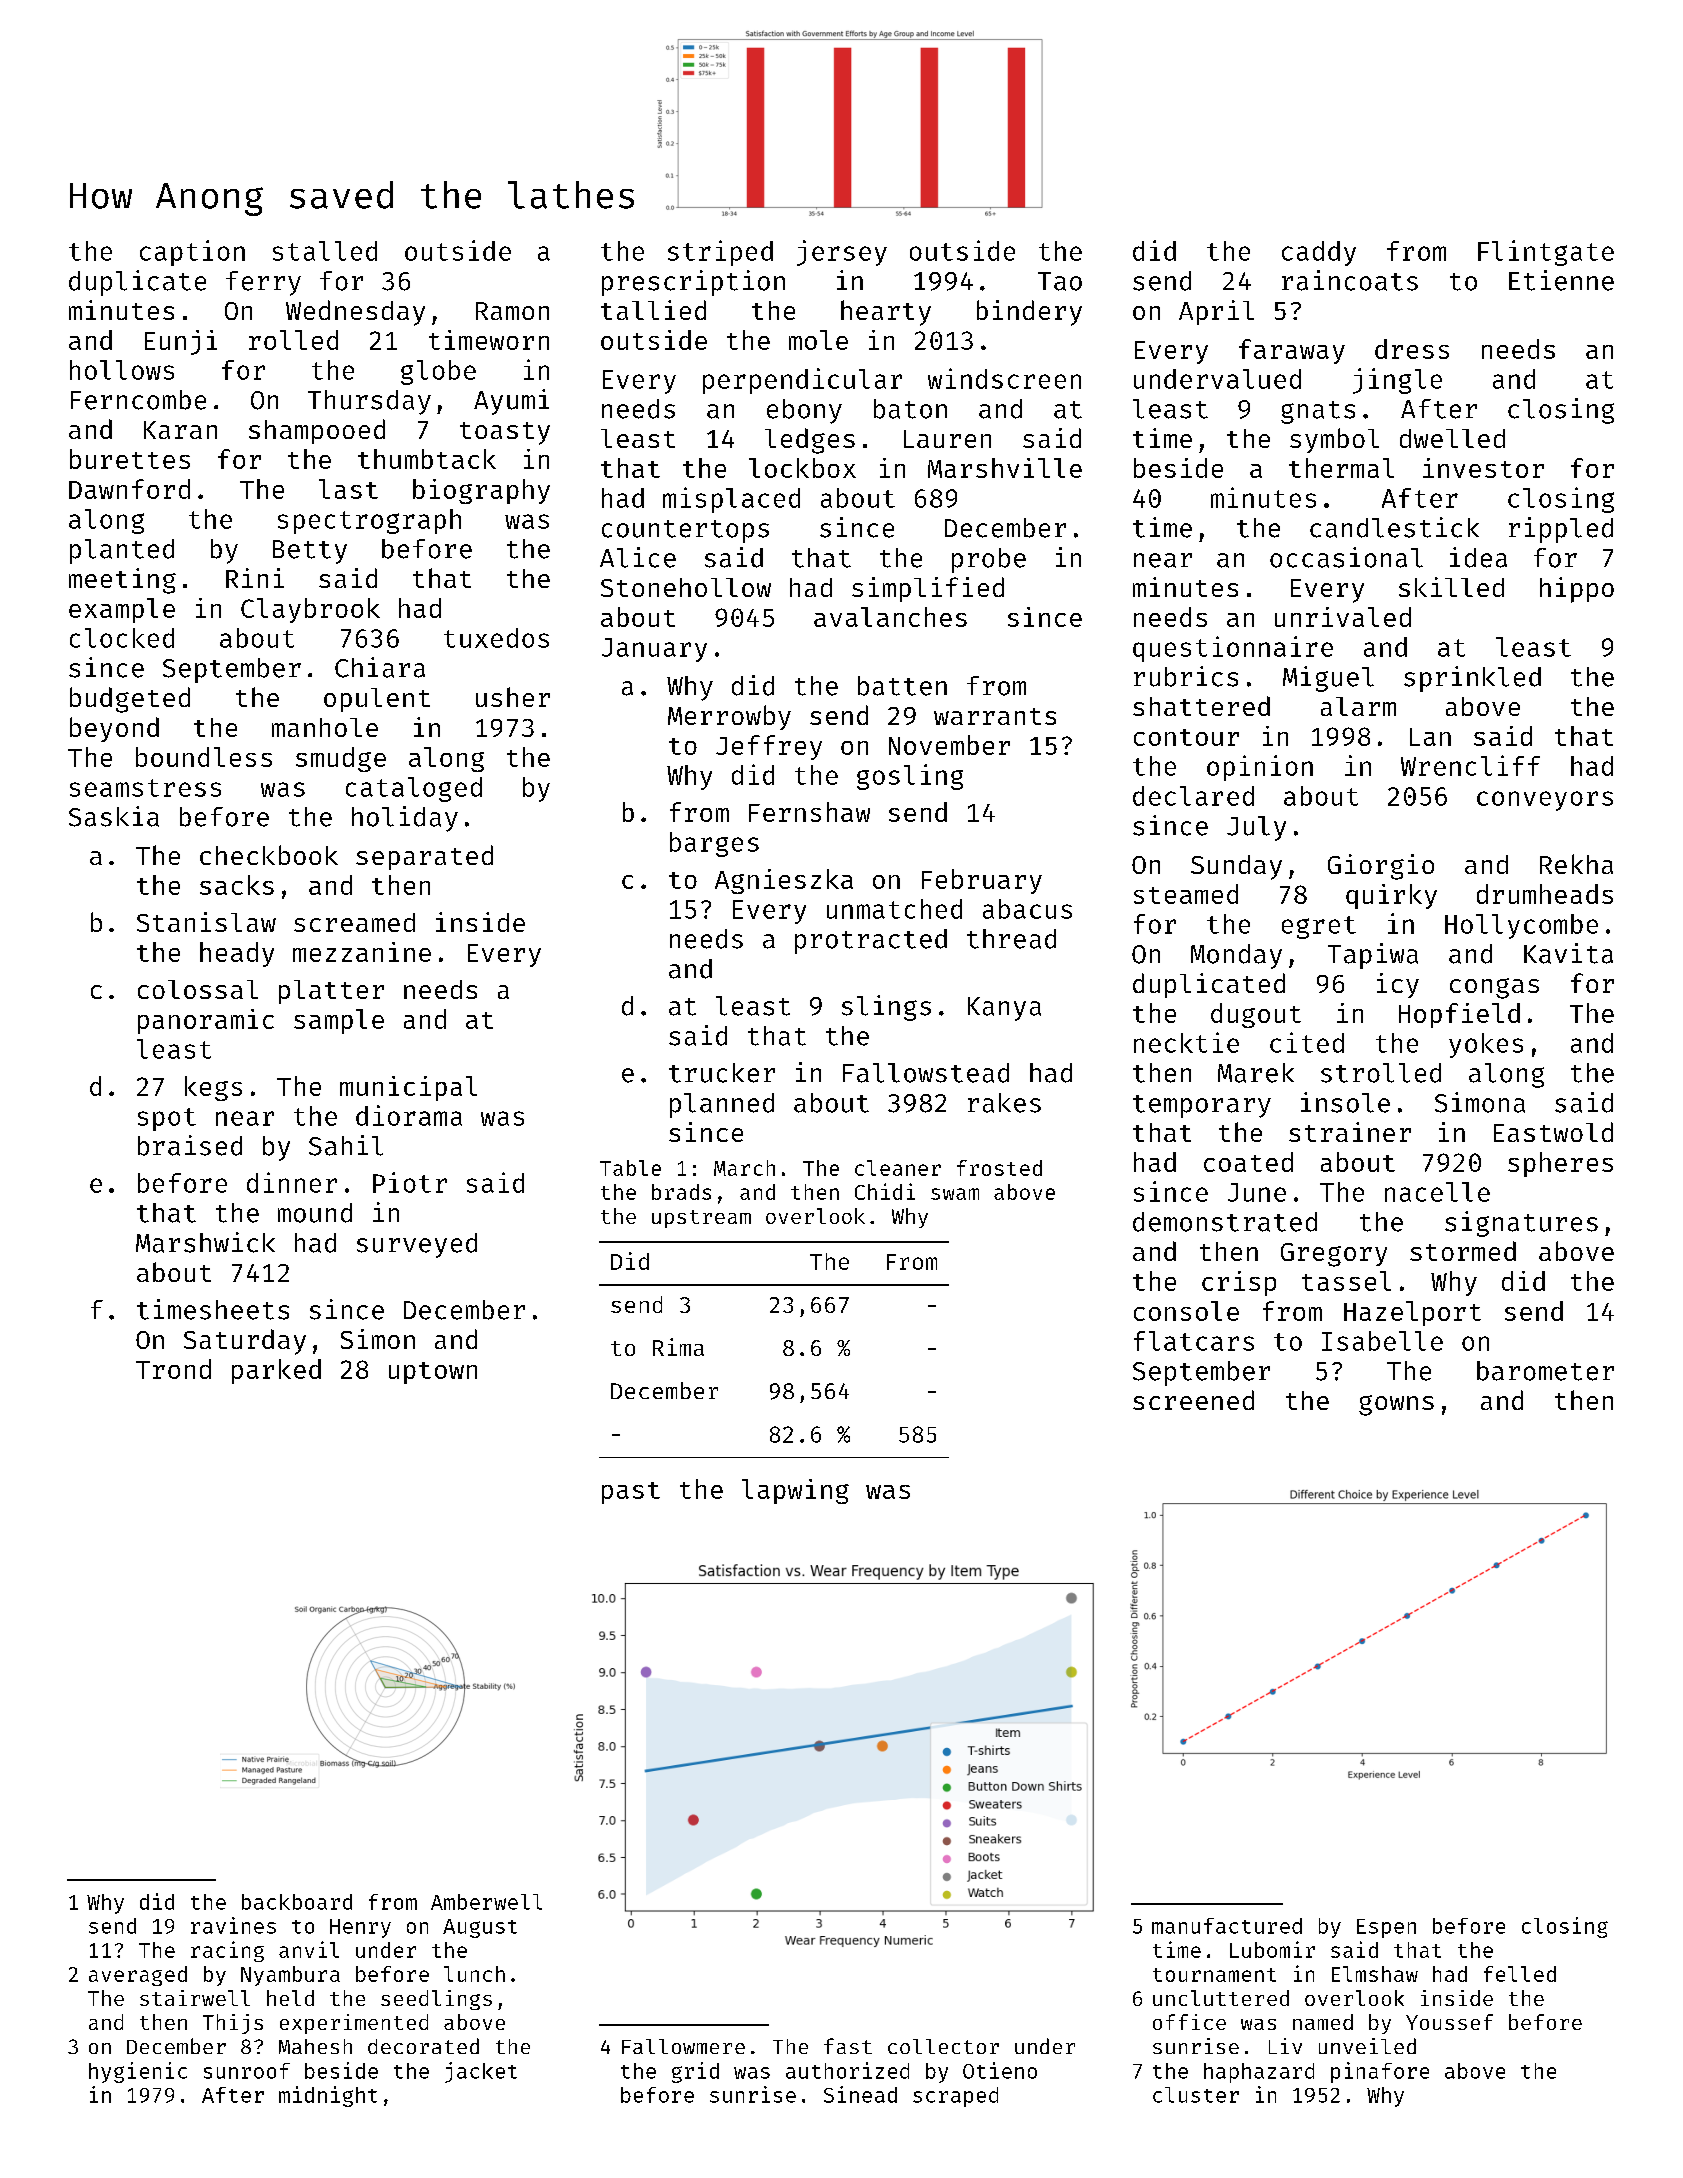 The image size is (1683, 2178). What do you see at coordinates (1437, 1192) in the screenshot?
I see `nacelle` at bounding box center [1437, 1192].
